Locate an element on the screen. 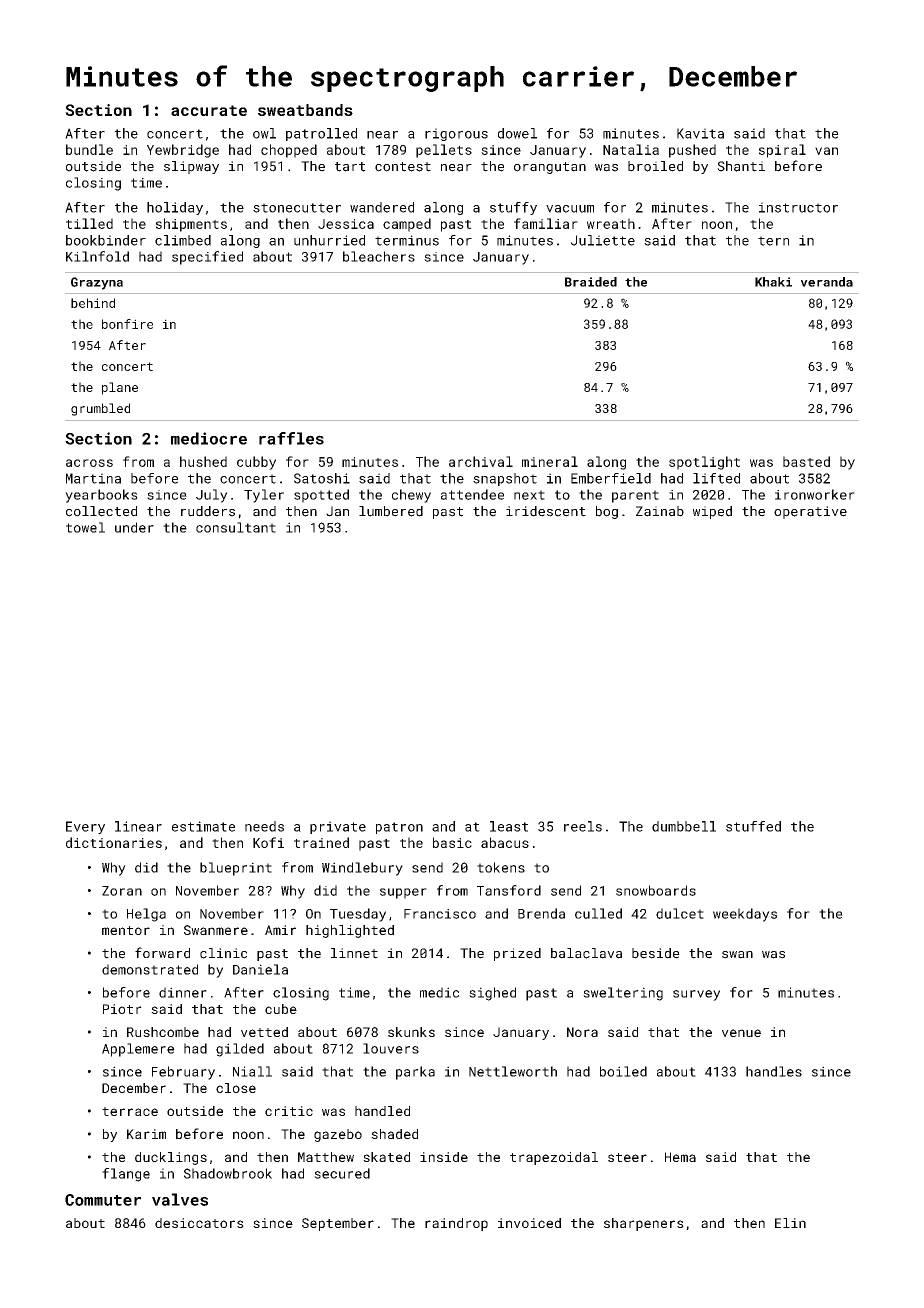  bundle is located at coordinates (89, 149).
